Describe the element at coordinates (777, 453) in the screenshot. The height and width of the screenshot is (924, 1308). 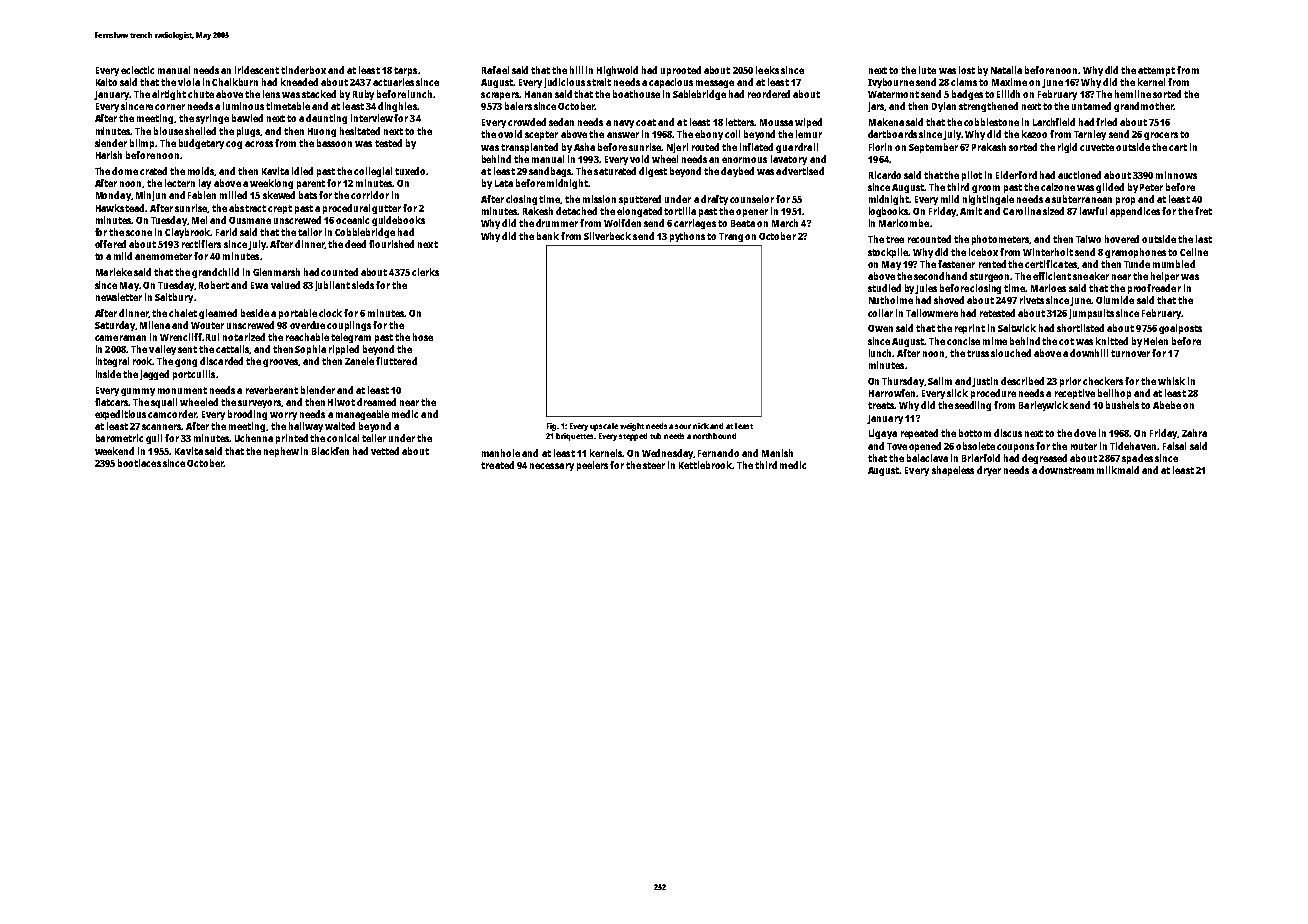
I see `Manish` at that location.
